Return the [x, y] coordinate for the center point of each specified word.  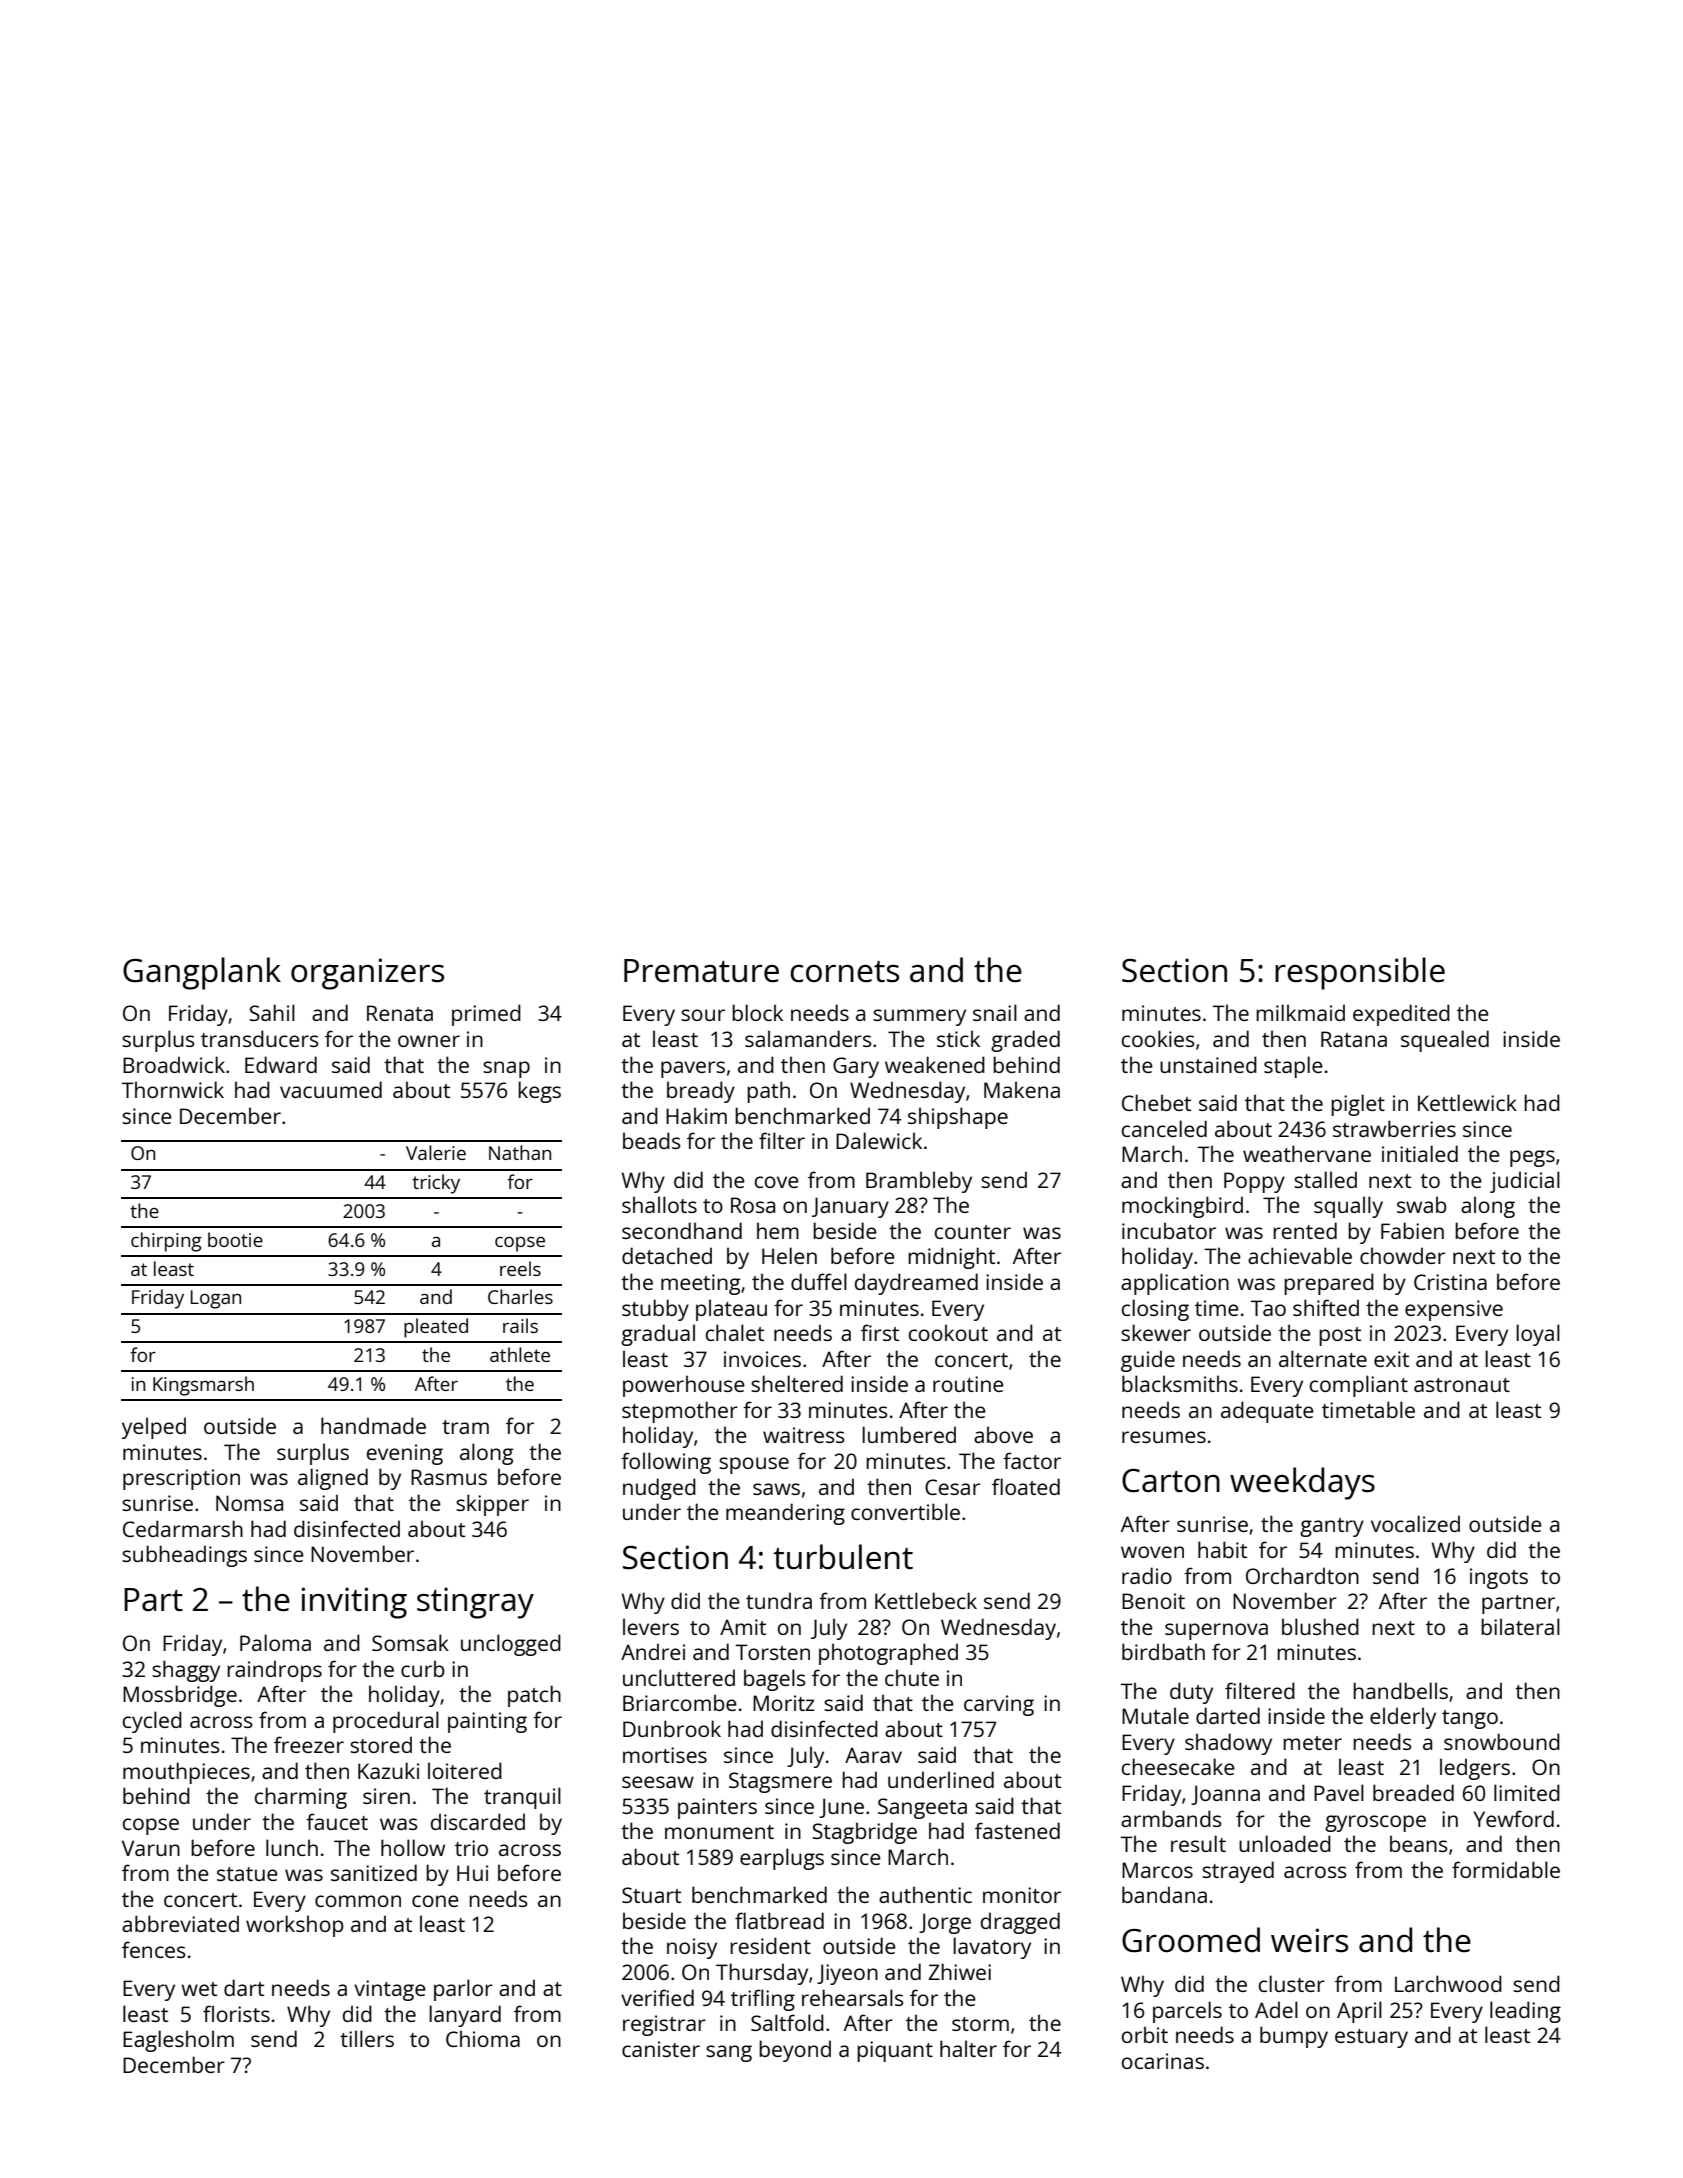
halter [968, 2048]
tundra [779, 1600]
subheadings [184, 1556]
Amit [743, 1627]
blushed [1320, 1626]
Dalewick [879, 1140]
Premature [701, 971]
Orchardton [1302, 1575]
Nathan [520, 1152]
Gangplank [202, 973]
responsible [1360, 973]
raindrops [274, 1671]
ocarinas [1163, 2061]
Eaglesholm [178, 2041]
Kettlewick [1467, 1102]
